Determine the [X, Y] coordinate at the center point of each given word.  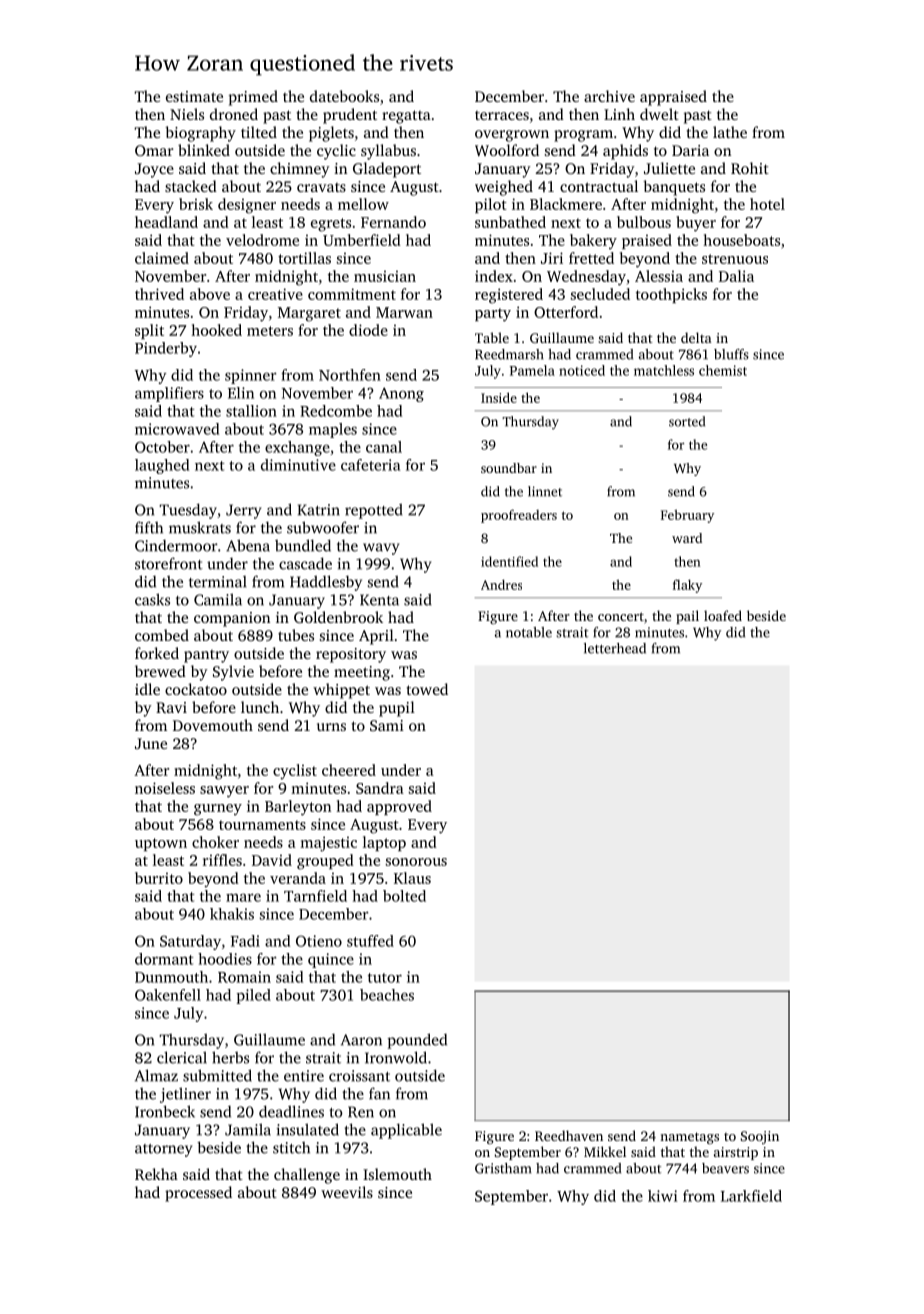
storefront [169, 563]
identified [509, 561]
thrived [159, 294]
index [494, 276]
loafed [723, 615]
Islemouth [397, 1174]
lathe [730, 132]
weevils [347, 1192]
